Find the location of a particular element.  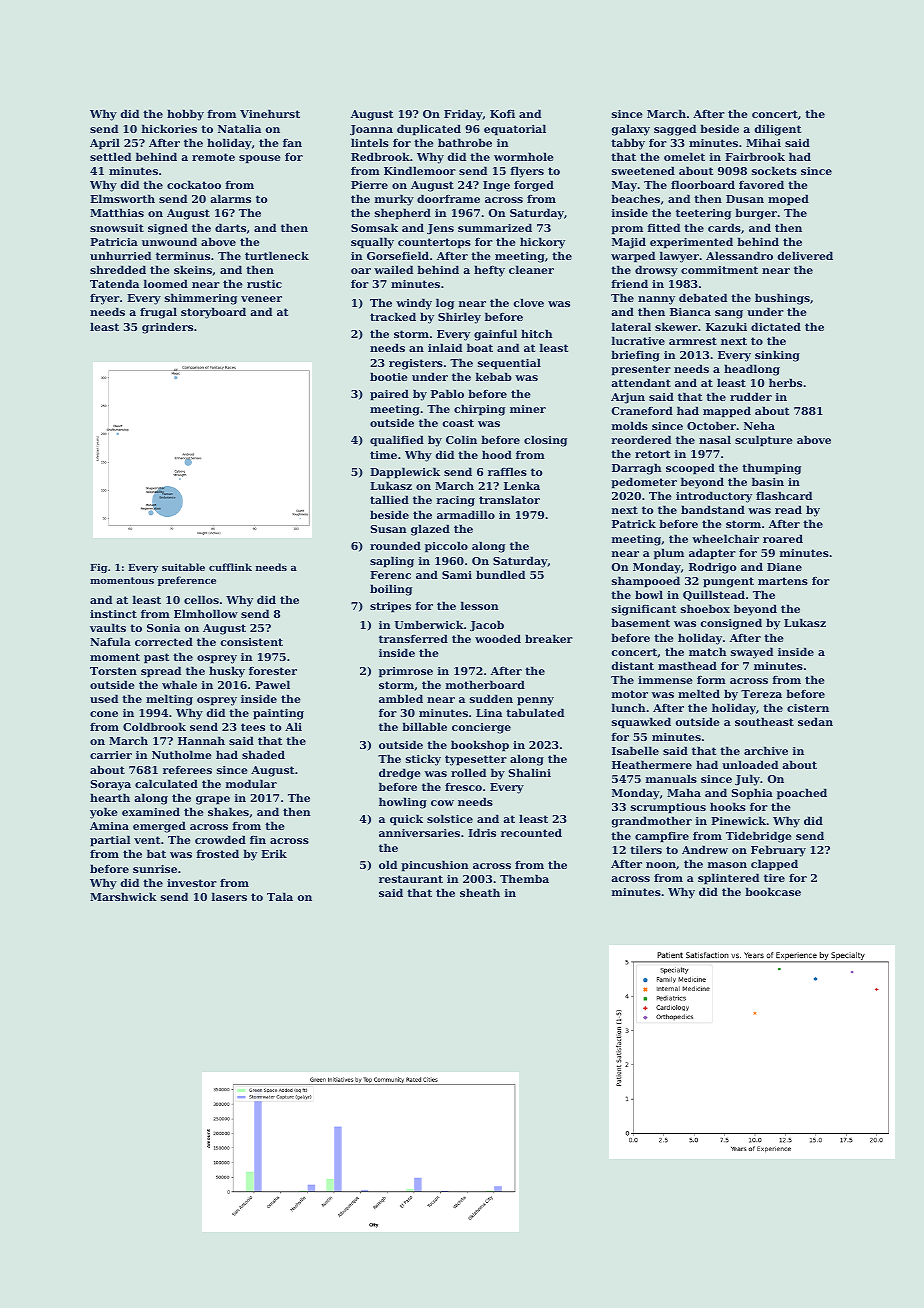

translator is located at coordinates (509, 499).
